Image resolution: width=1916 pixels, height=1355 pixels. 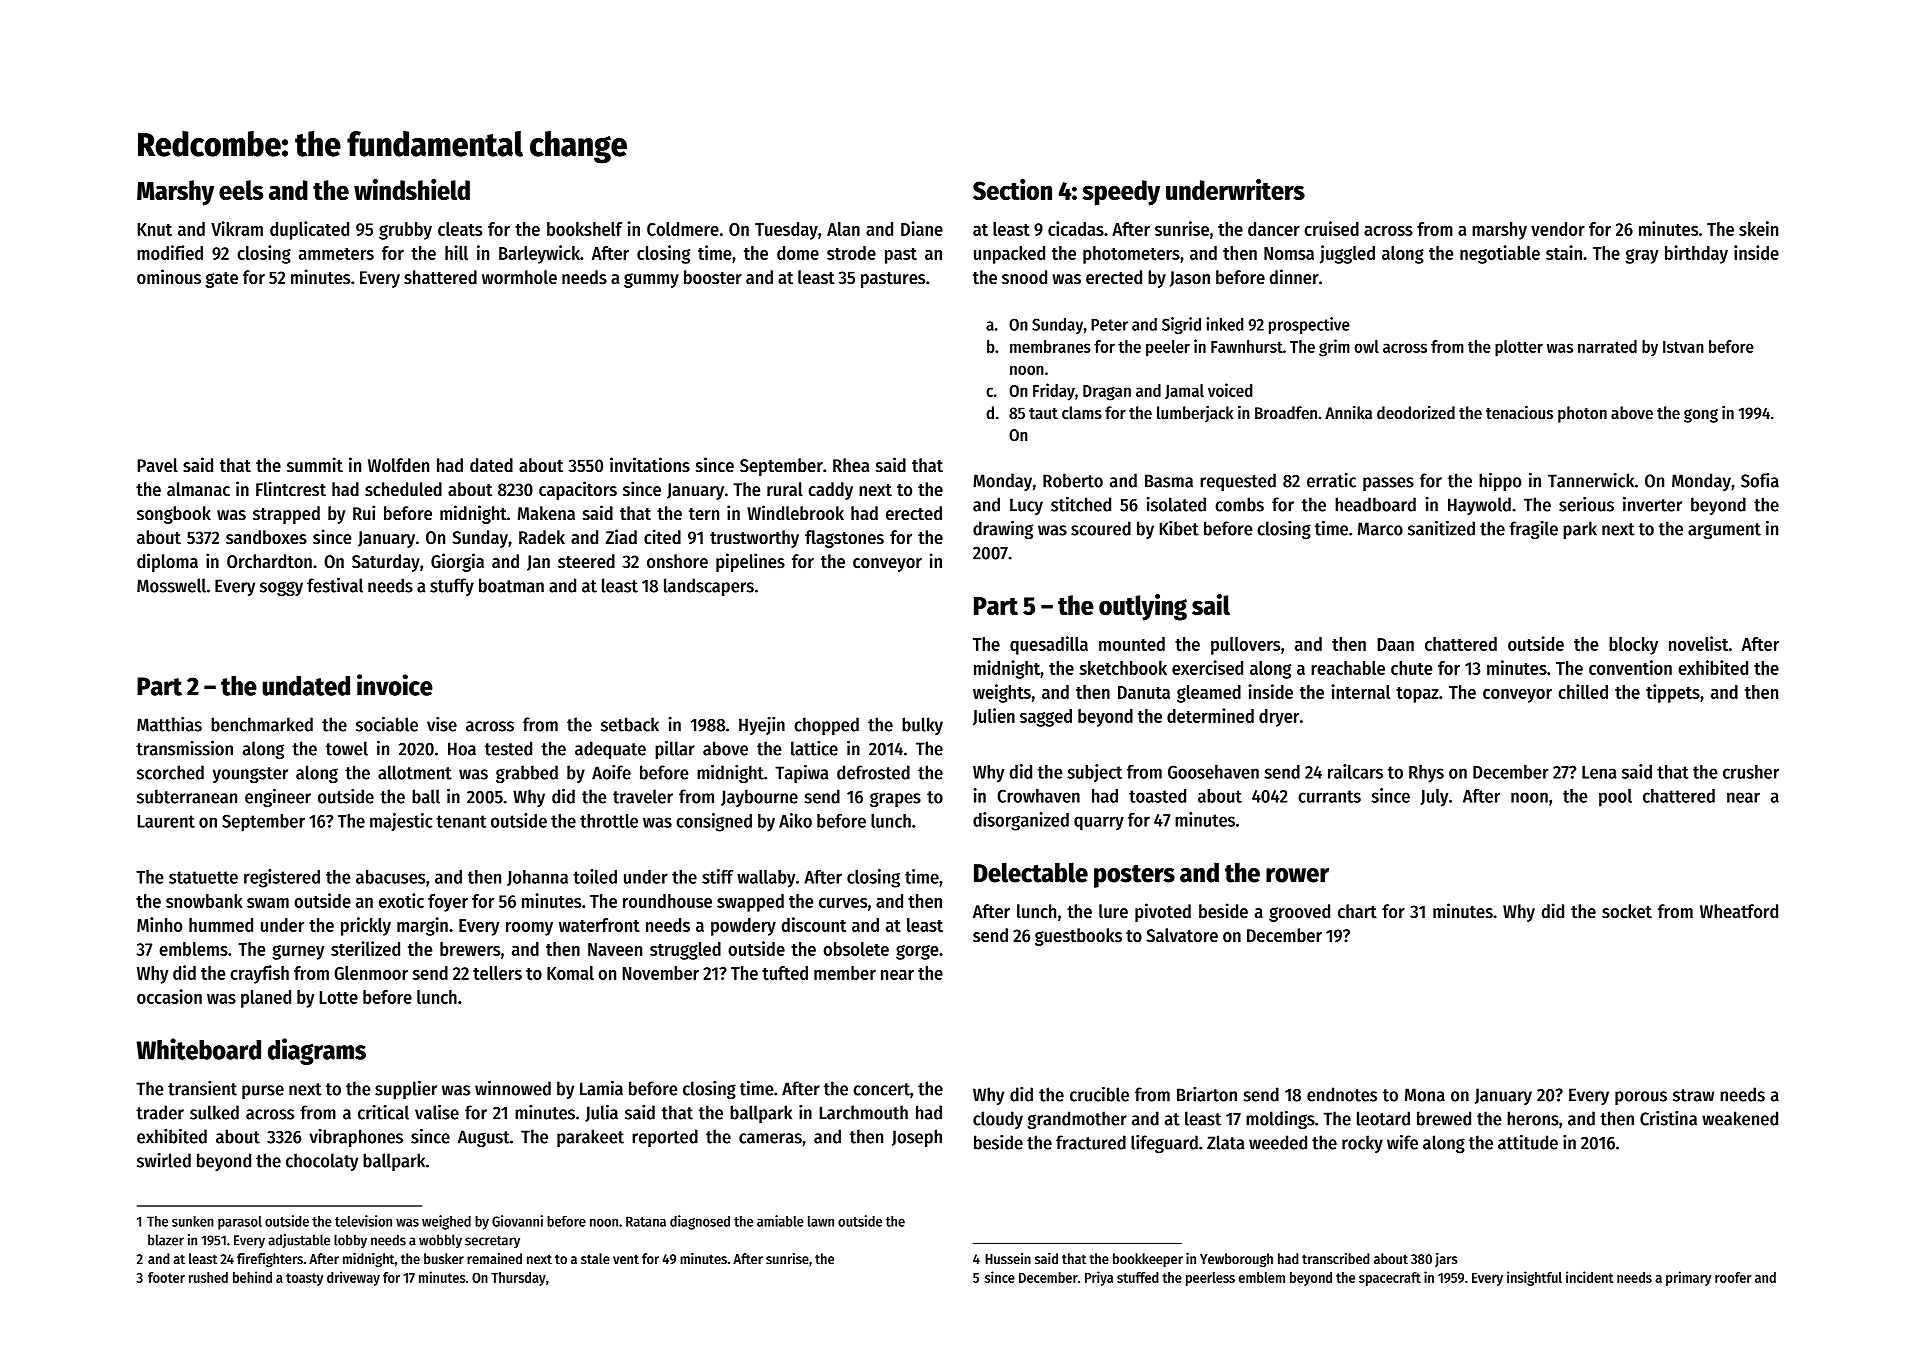 I want to click on diploma, so click(x=167, y=562).
